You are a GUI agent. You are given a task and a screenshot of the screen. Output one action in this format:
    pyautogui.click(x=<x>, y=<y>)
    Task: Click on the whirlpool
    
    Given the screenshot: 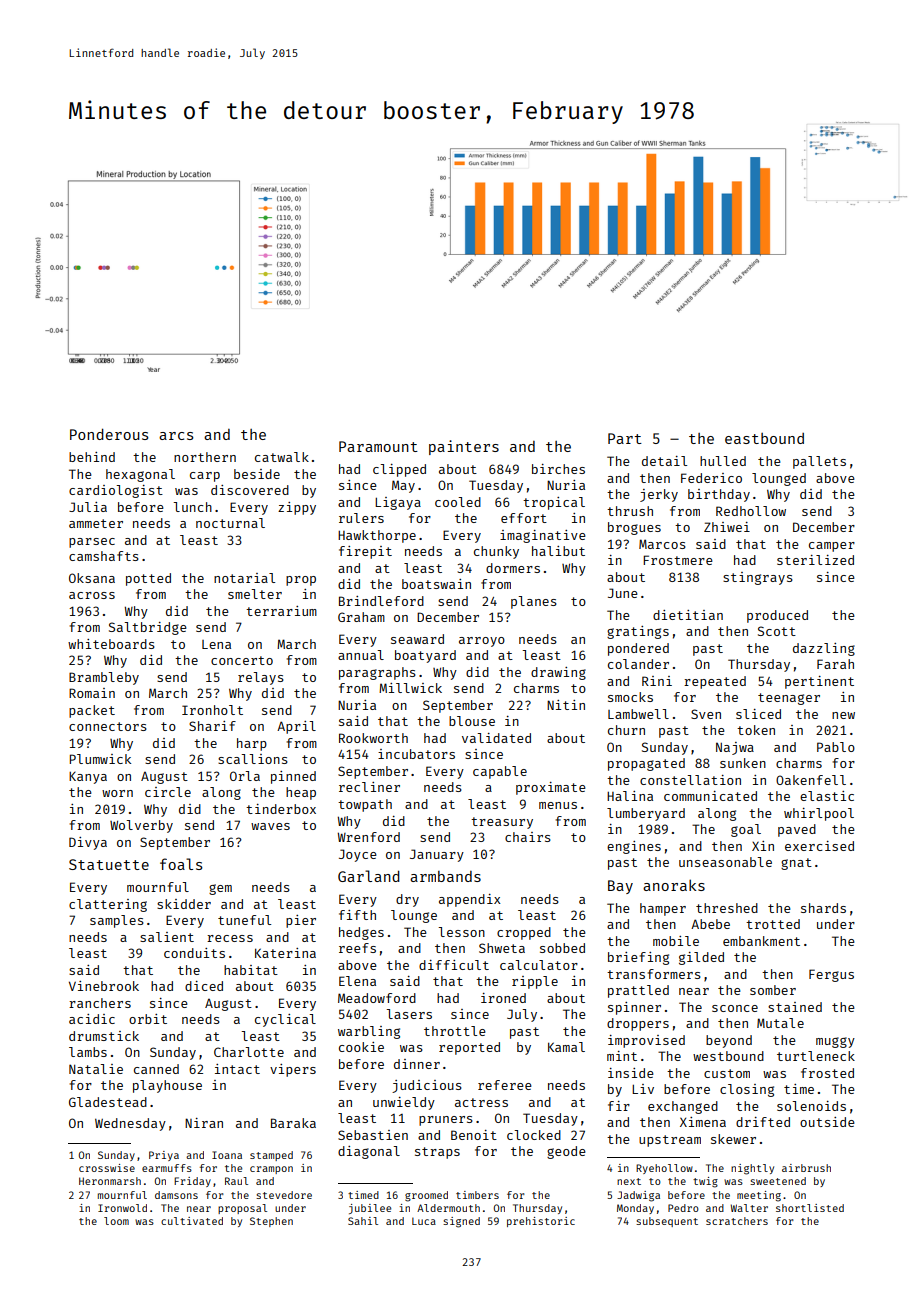 What is the action you would take?
    pyautogui.click(x=819, y=814)
